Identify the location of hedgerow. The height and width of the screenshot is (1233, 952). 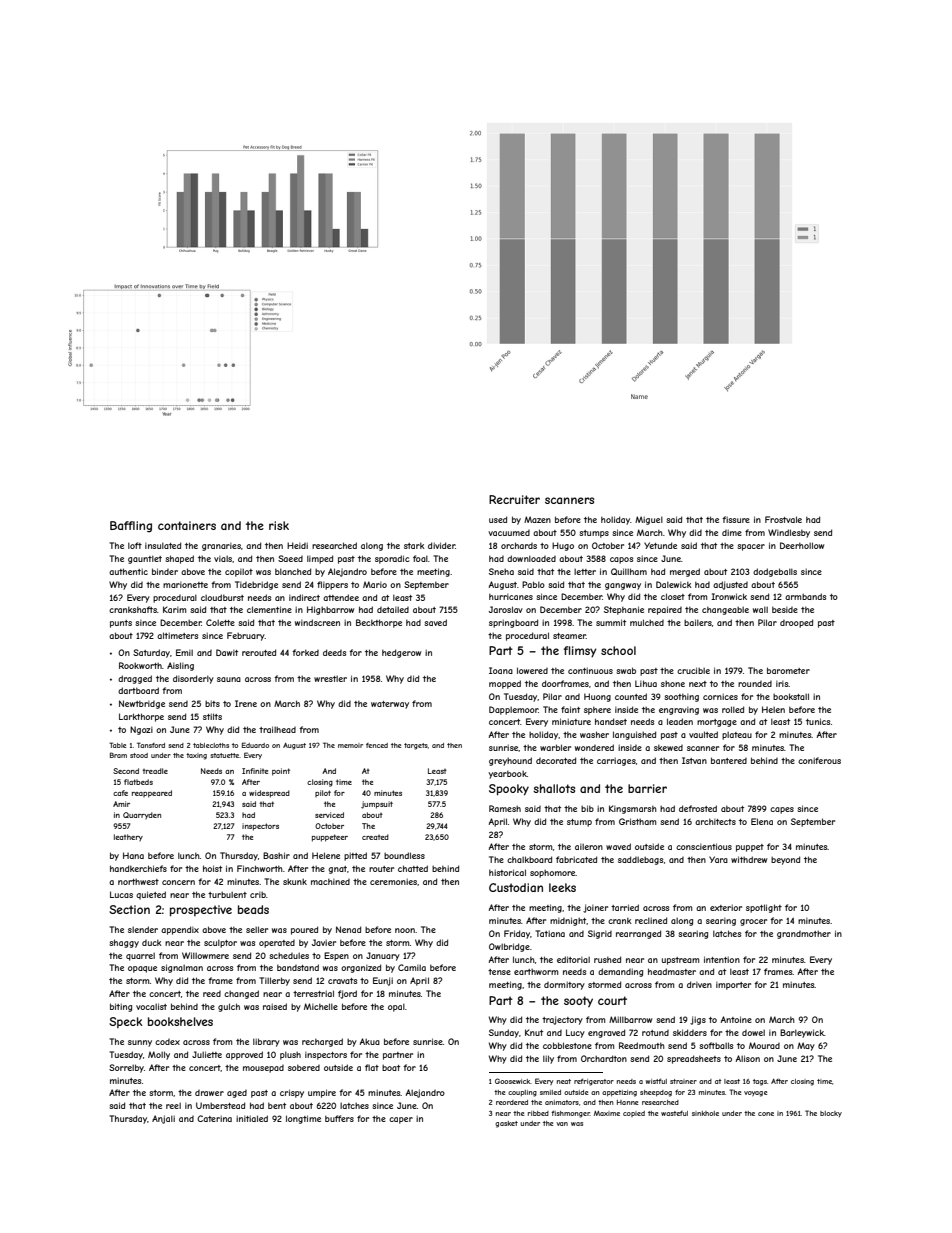
(401, 653).
